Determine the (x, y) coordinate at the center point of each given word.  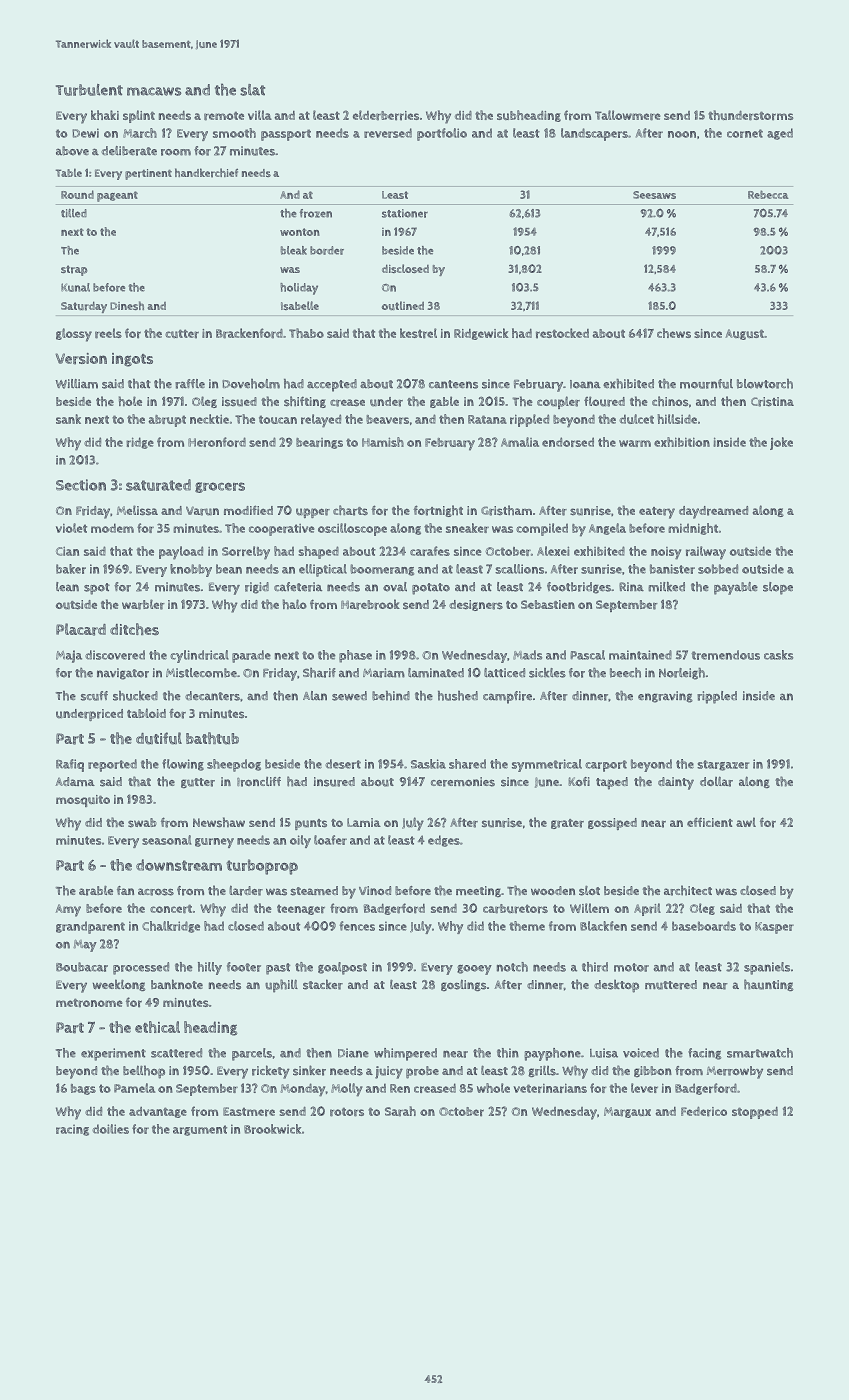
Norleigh (682, 674)
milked (666, 587)
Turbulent (89, 90)
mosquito (83, 801)
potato (431, 589)
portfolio (442, 134)
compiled (542, 529)
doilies (110, 1129)
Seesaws (654, 195)
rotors (347, 1112)
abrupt (167, 421)
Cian (67, 551)
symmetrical (547, 765)
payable (736, 588)
